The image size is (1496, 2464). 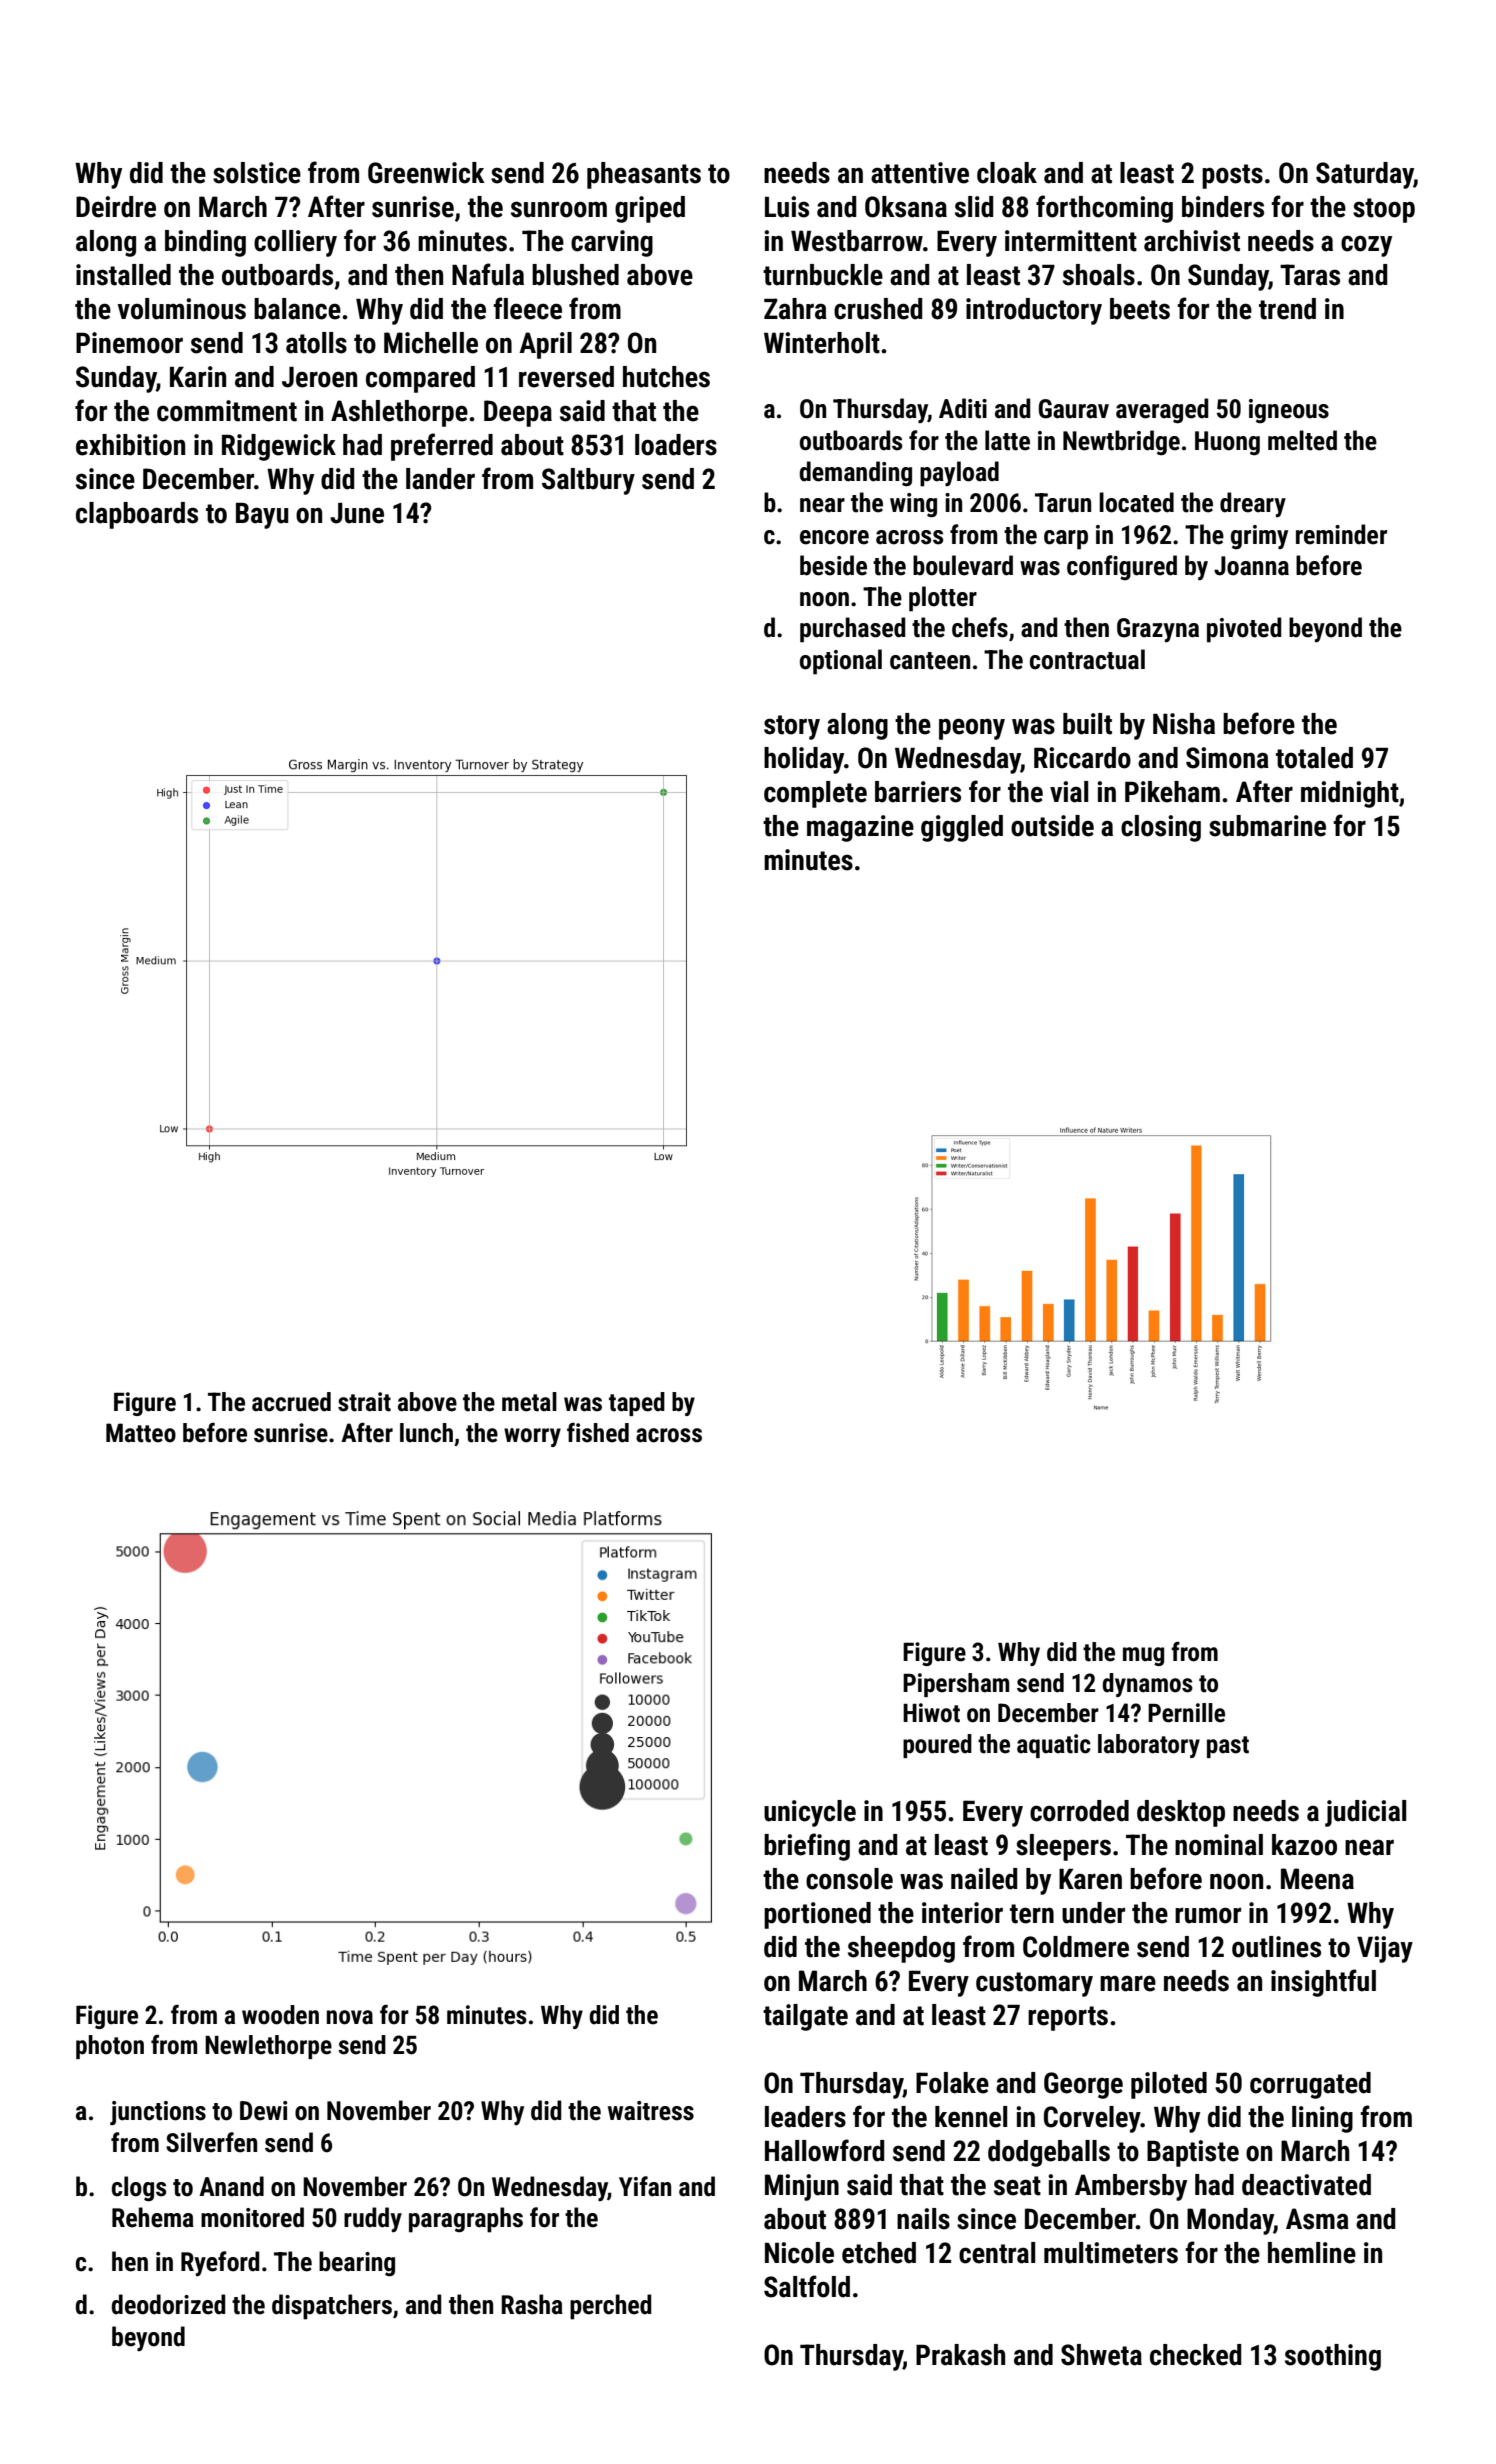 I want to click on carp, so click(x=1066, y=540).
